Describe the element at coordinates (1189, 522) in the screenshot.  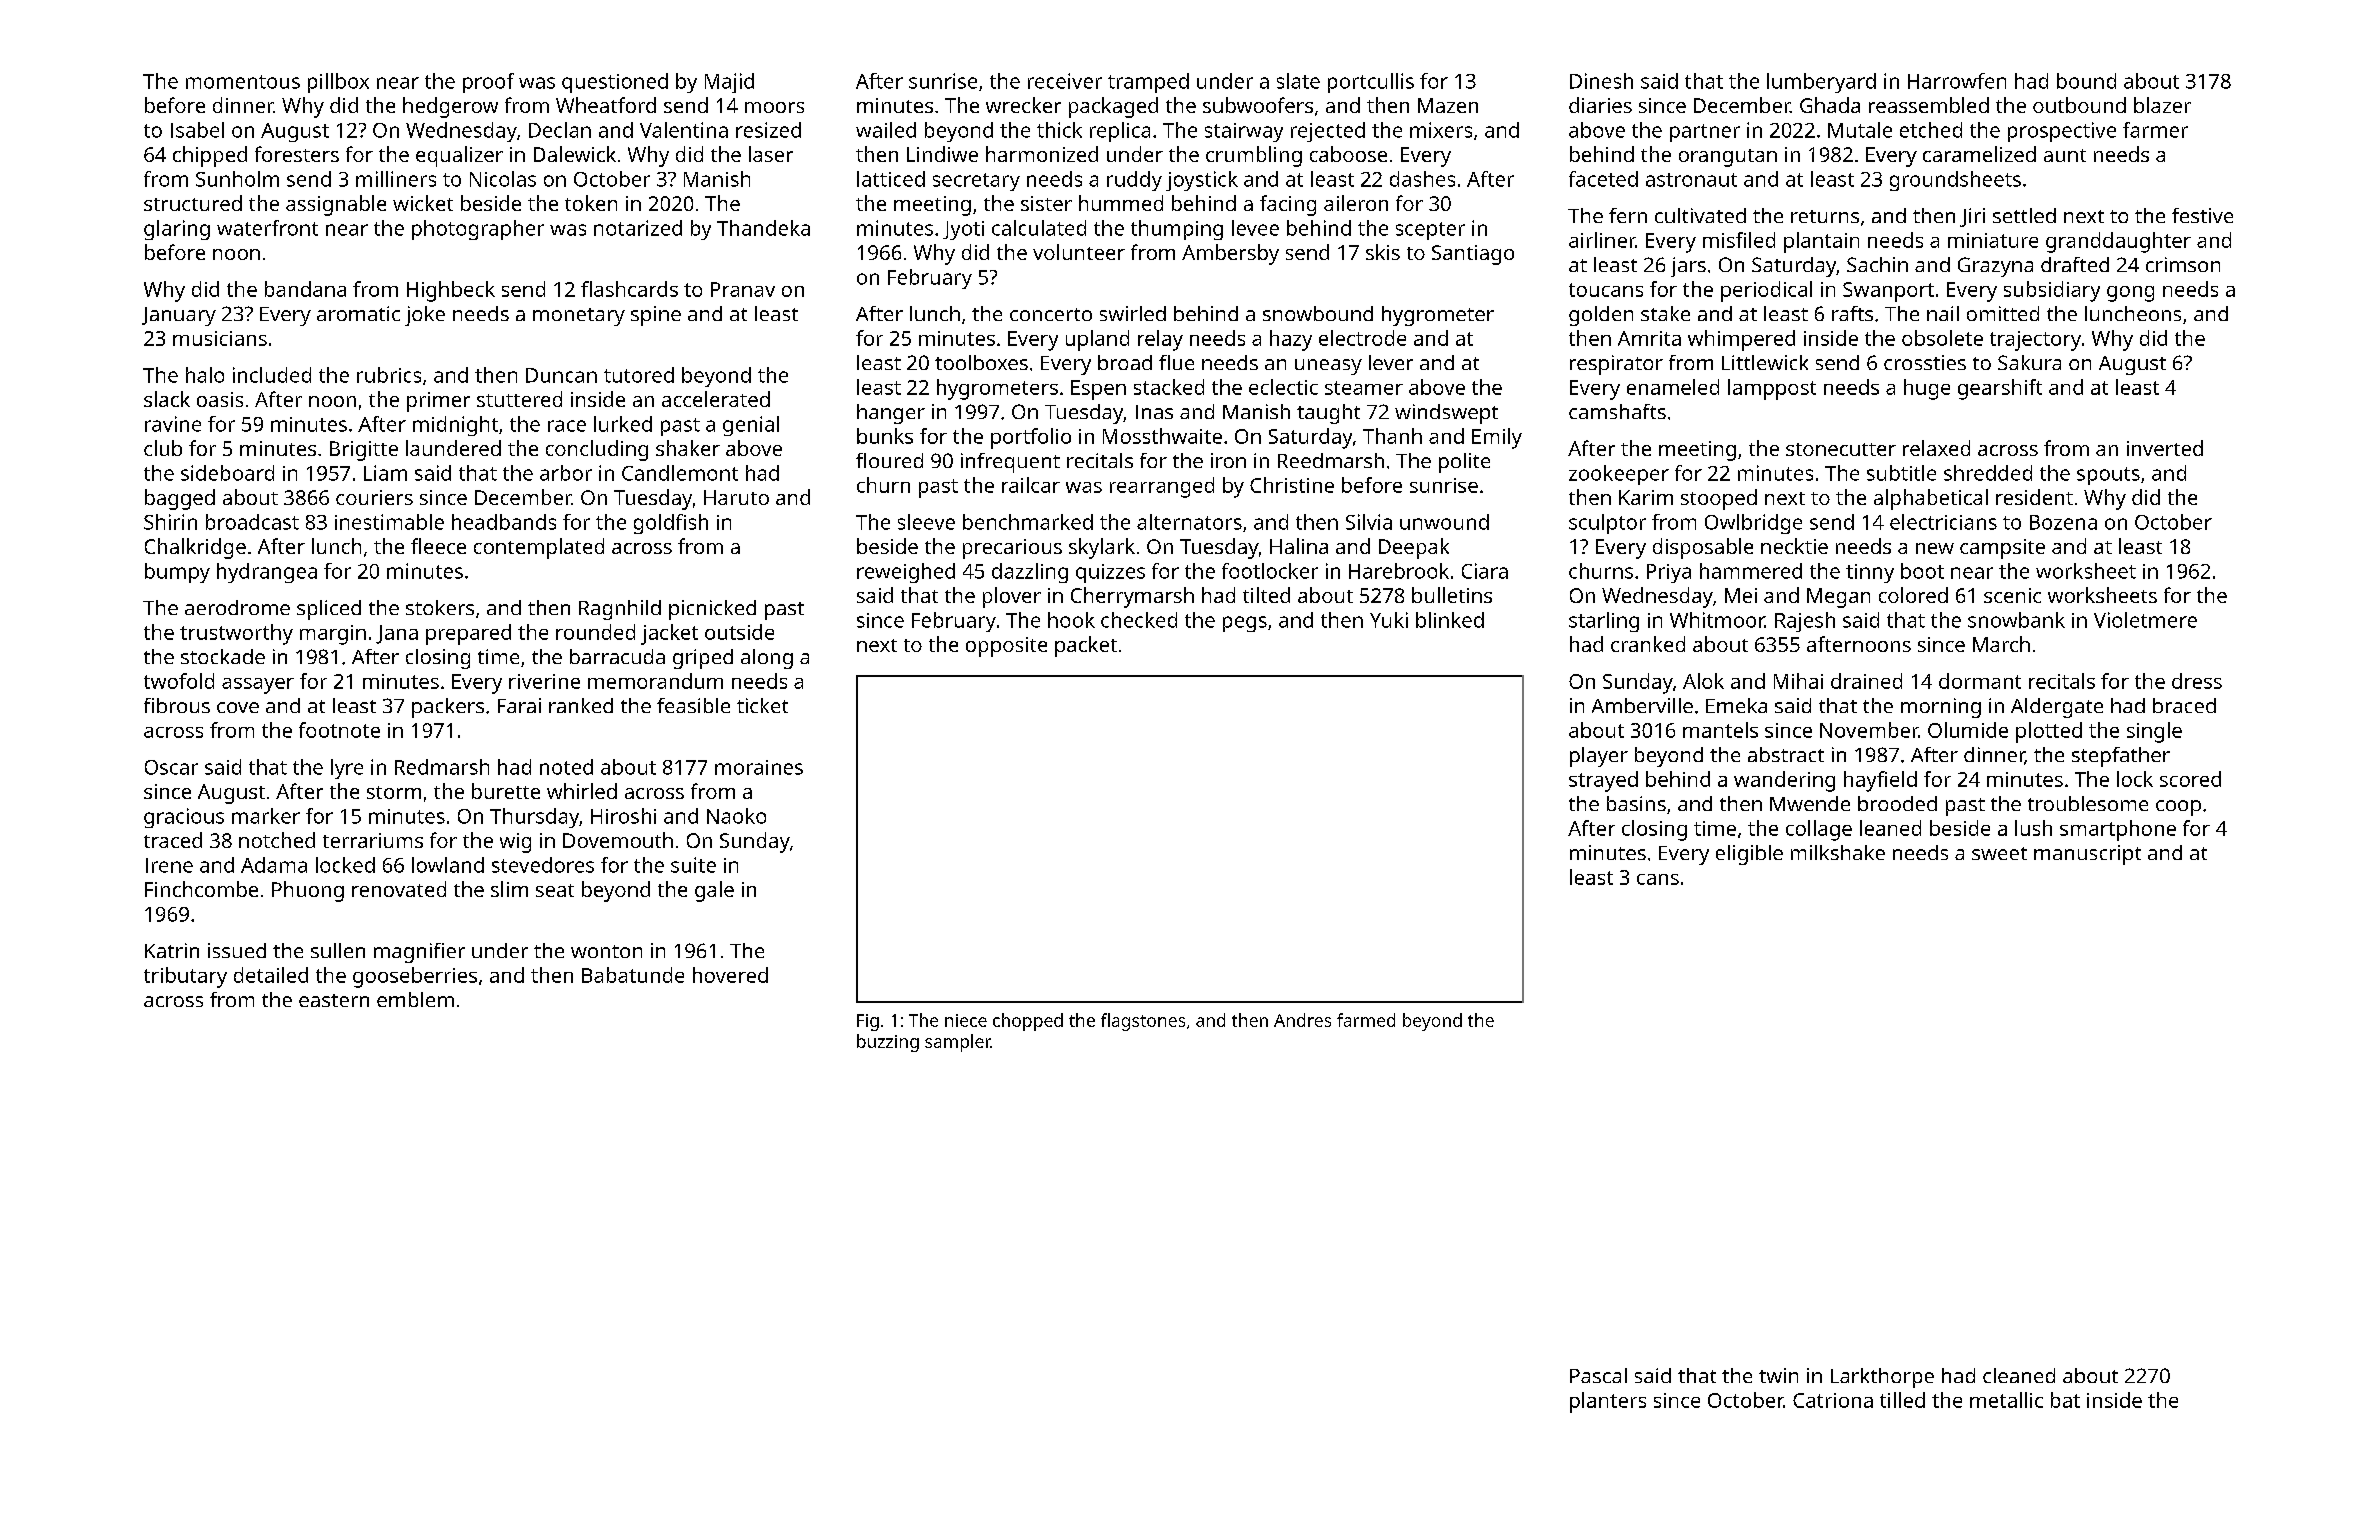
I see `alternators` at that location.
